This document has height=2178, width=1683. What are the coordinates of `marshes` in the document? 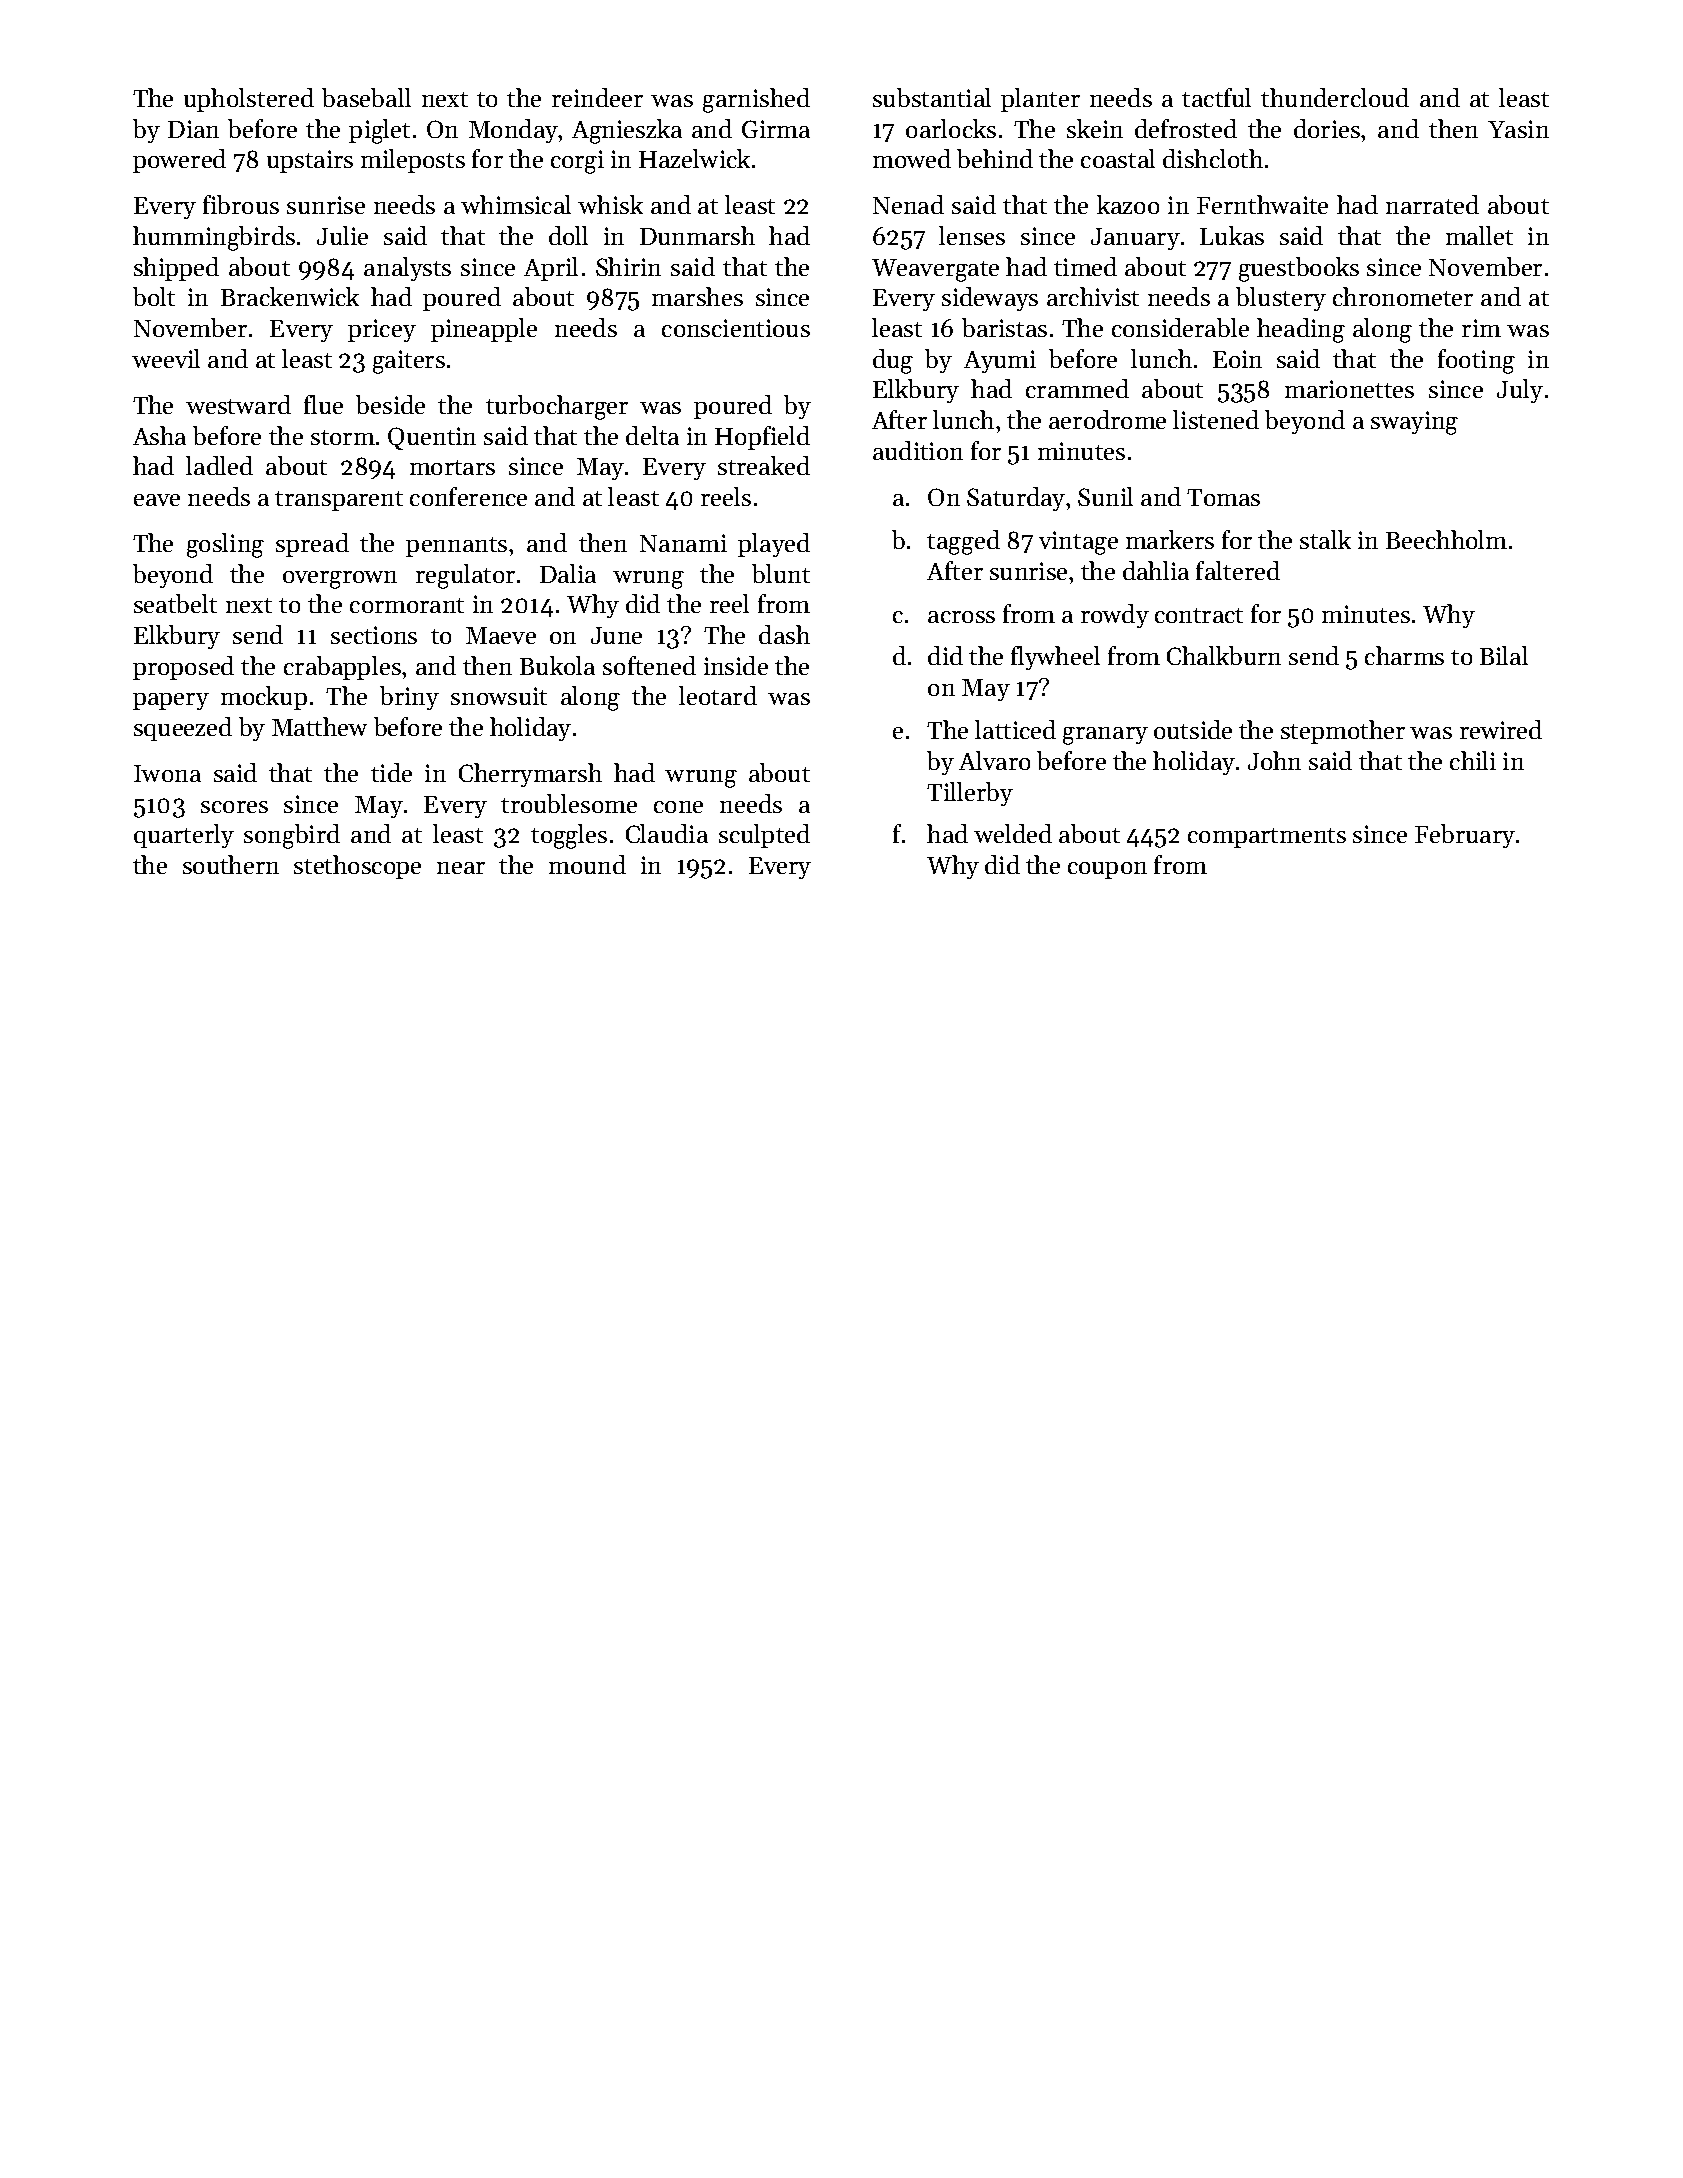 It's located at (697, 296).
